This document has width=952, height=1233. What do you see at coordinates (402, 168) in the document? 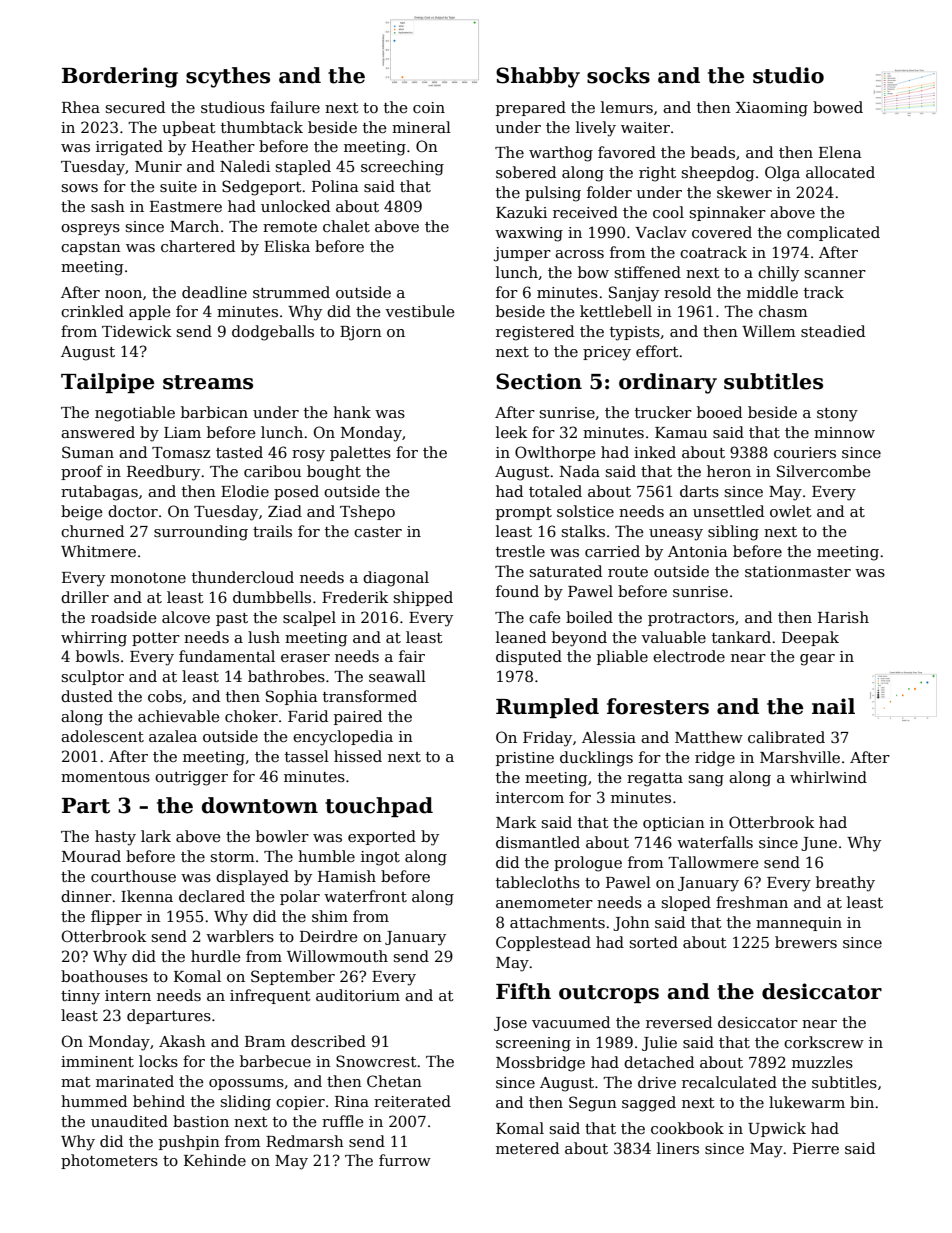
I see `screeching` at bounding box center [402, 168].
